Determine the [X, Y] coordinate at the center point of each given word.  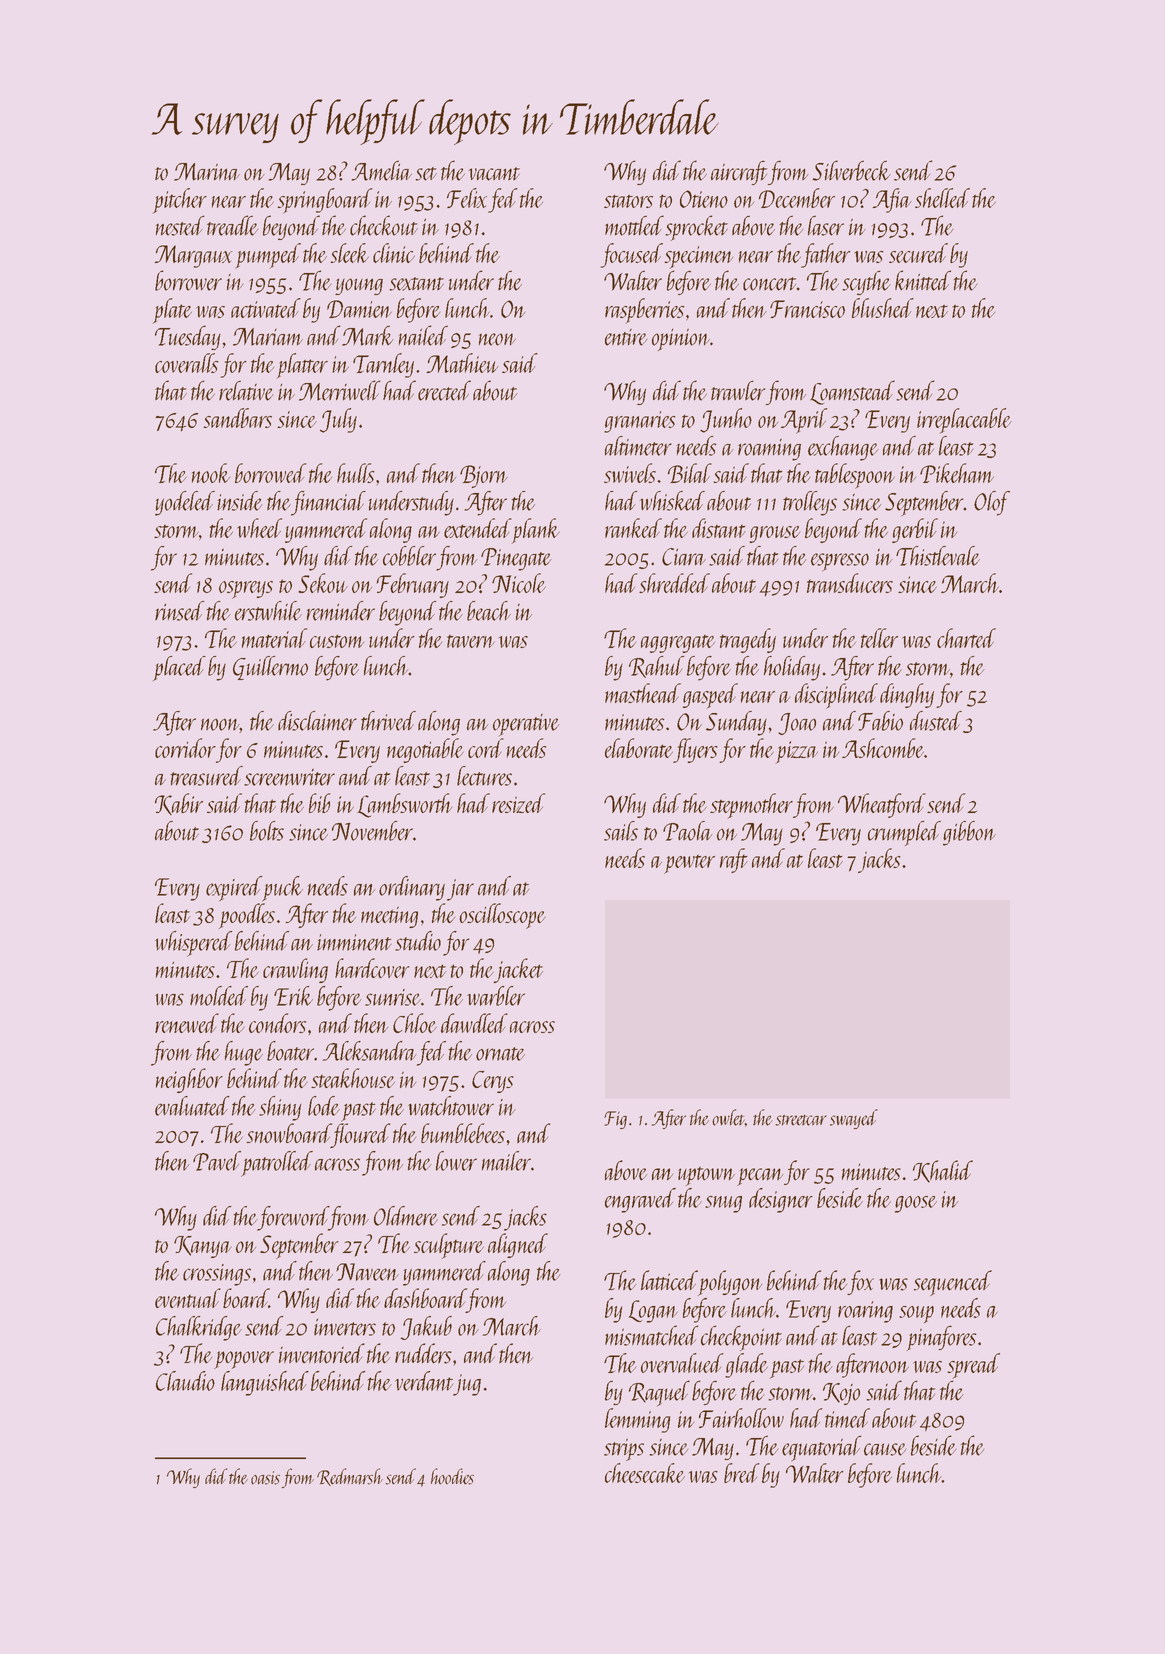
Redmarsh [350, 1477]
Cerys [493, 1082]
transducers [850, 583]
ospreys [246, 590]
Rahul [656, 667]
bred [742, 1473]
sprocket [696, 228]
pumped [268, 256]
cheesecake [645, 1473]
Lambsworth [404, 805]
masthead [643, 693]
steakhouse [353, 1078]
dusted [936, 721]
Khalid [943, 1171]
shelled [942, 198]
